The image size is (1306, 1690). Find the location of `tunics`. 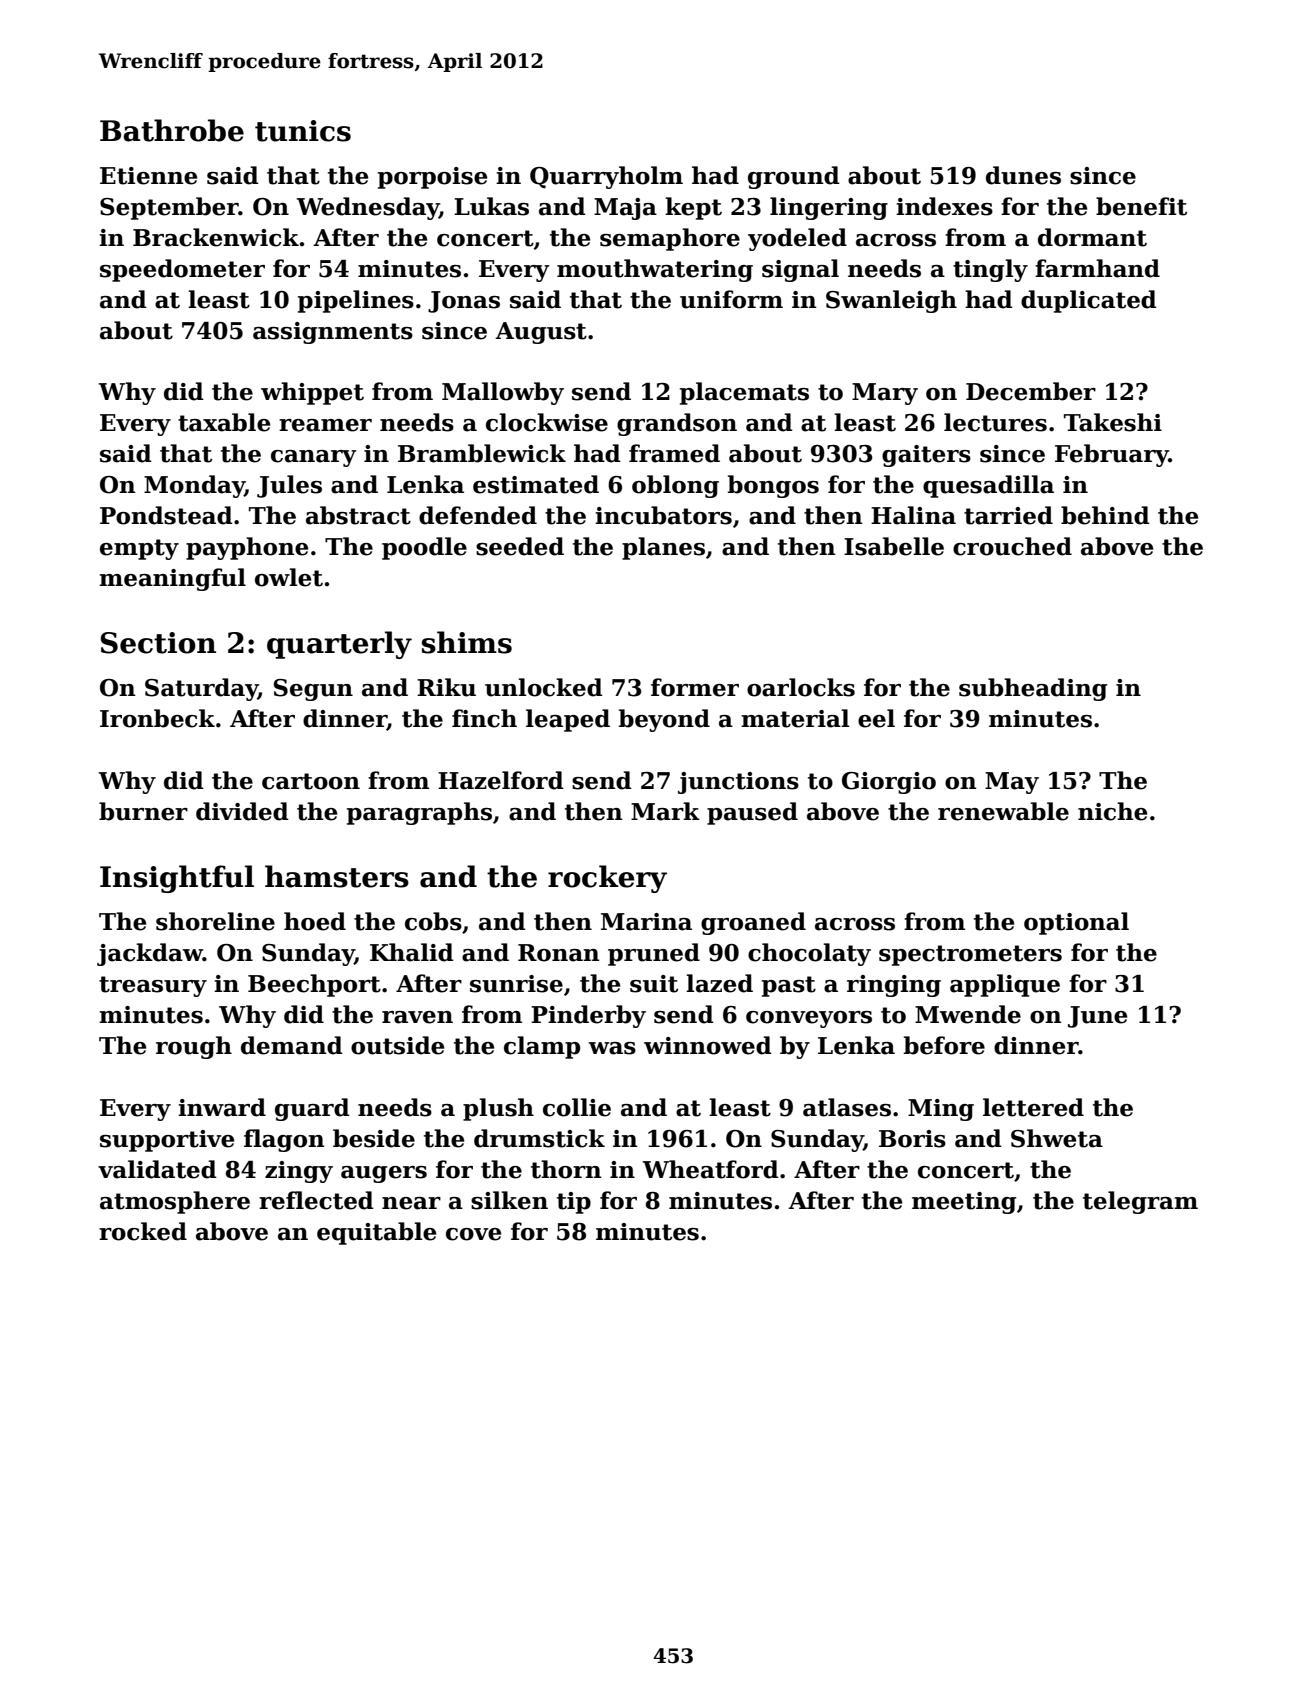

tunics is located at coordinates (303, 131).
